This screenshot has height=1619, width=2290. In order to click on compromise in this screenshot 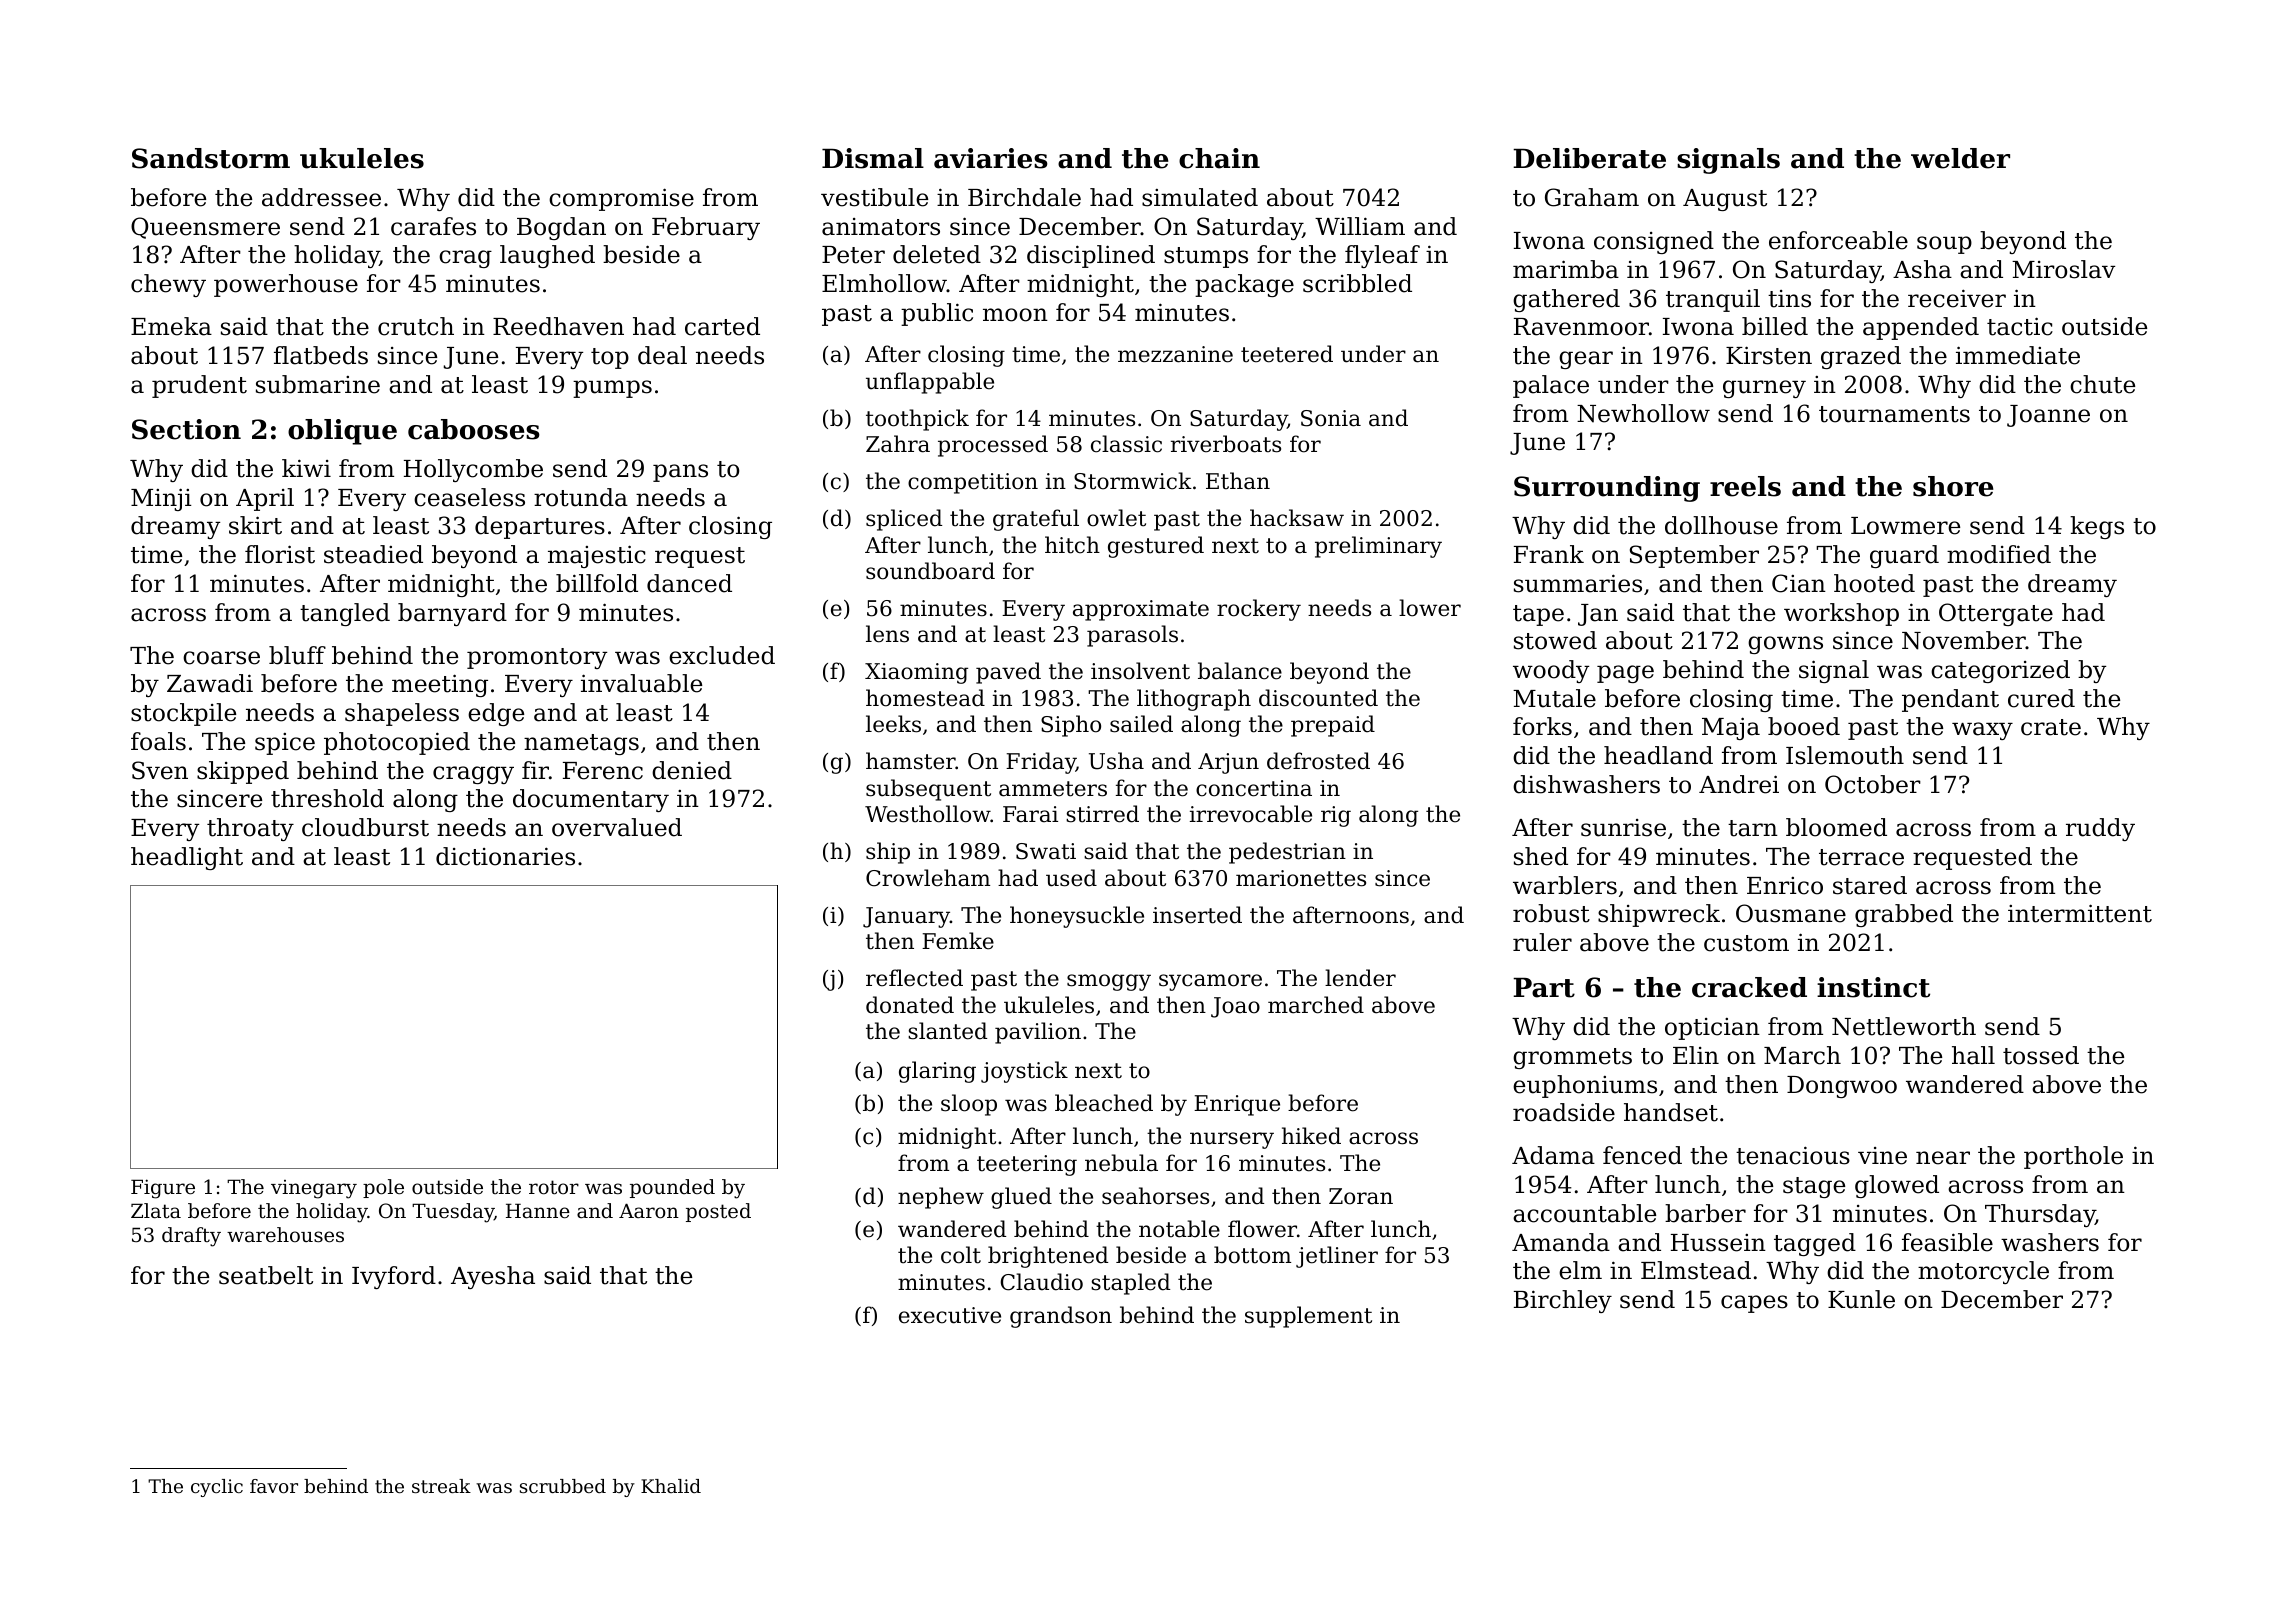, I will do `click(621, 199)`.
